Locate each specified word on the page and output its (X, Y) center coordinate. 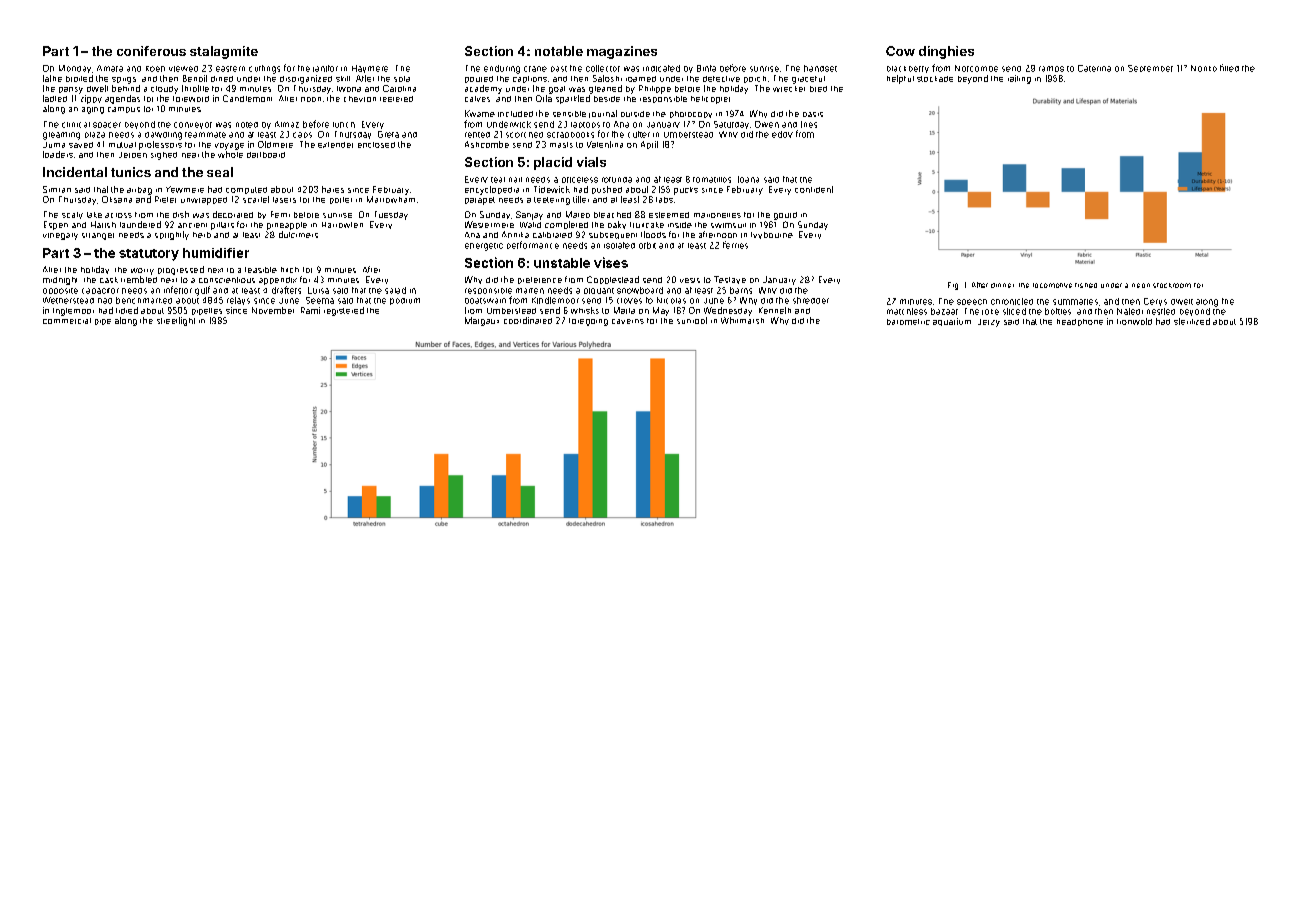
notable (559, 51)
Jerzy (989, 323)
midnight (60, 281)
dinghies (946, 52)
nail (515, 180)
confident (814, 189)
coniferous (151, 51)
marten (530, 291)
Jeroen (133, 155)
